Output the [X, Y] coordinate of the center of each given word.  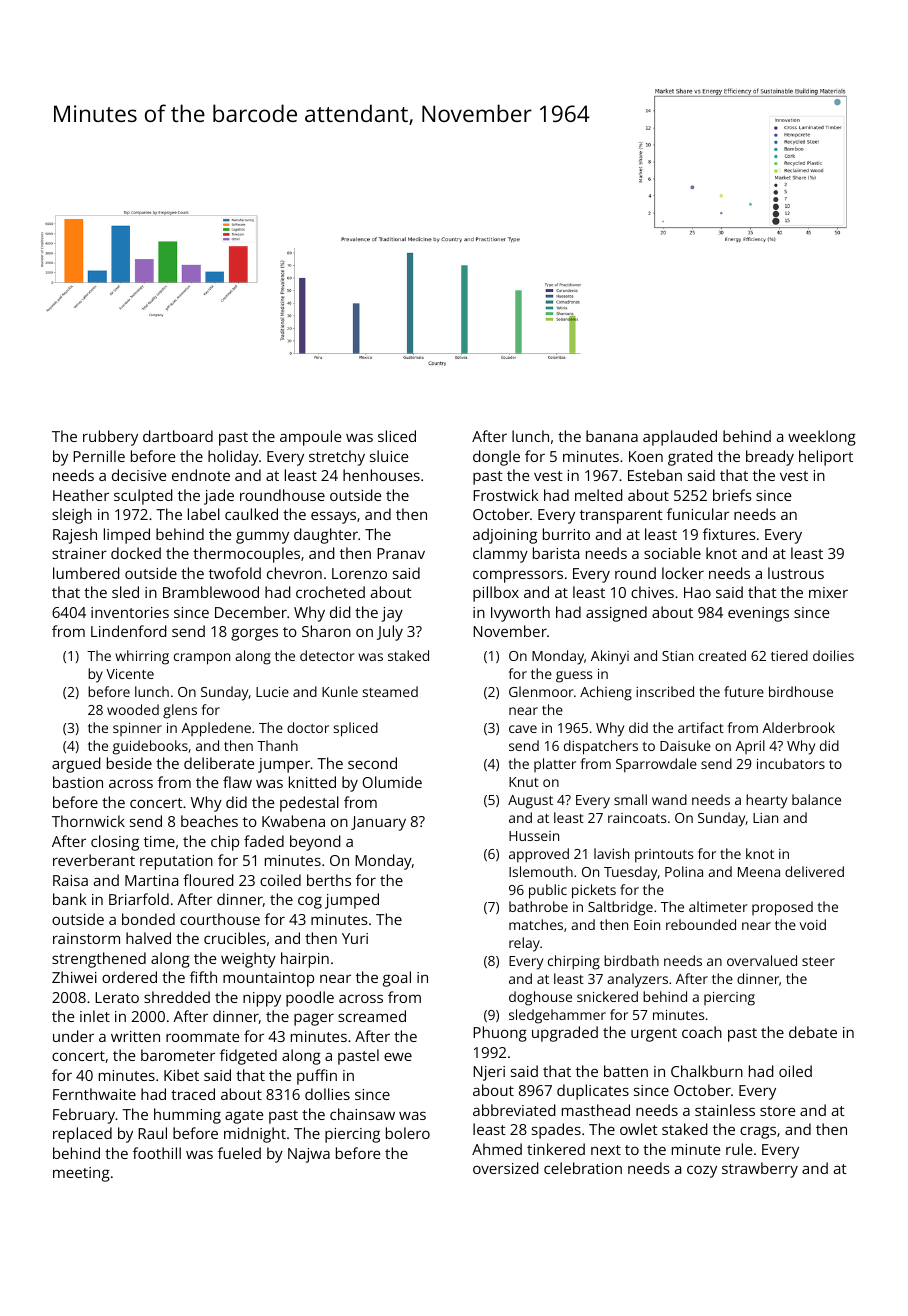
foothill [157, 1153]
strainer [79, 553]
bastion [78, 782]
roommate [202, 1037]
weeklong [822, 438]
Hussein [534, 836]
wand [669, 799]
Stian [677, 656]
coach [702, 1032]
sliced [397, 436]
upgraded [565, 1034]
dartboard [178, 436]
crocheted [330, 592]
